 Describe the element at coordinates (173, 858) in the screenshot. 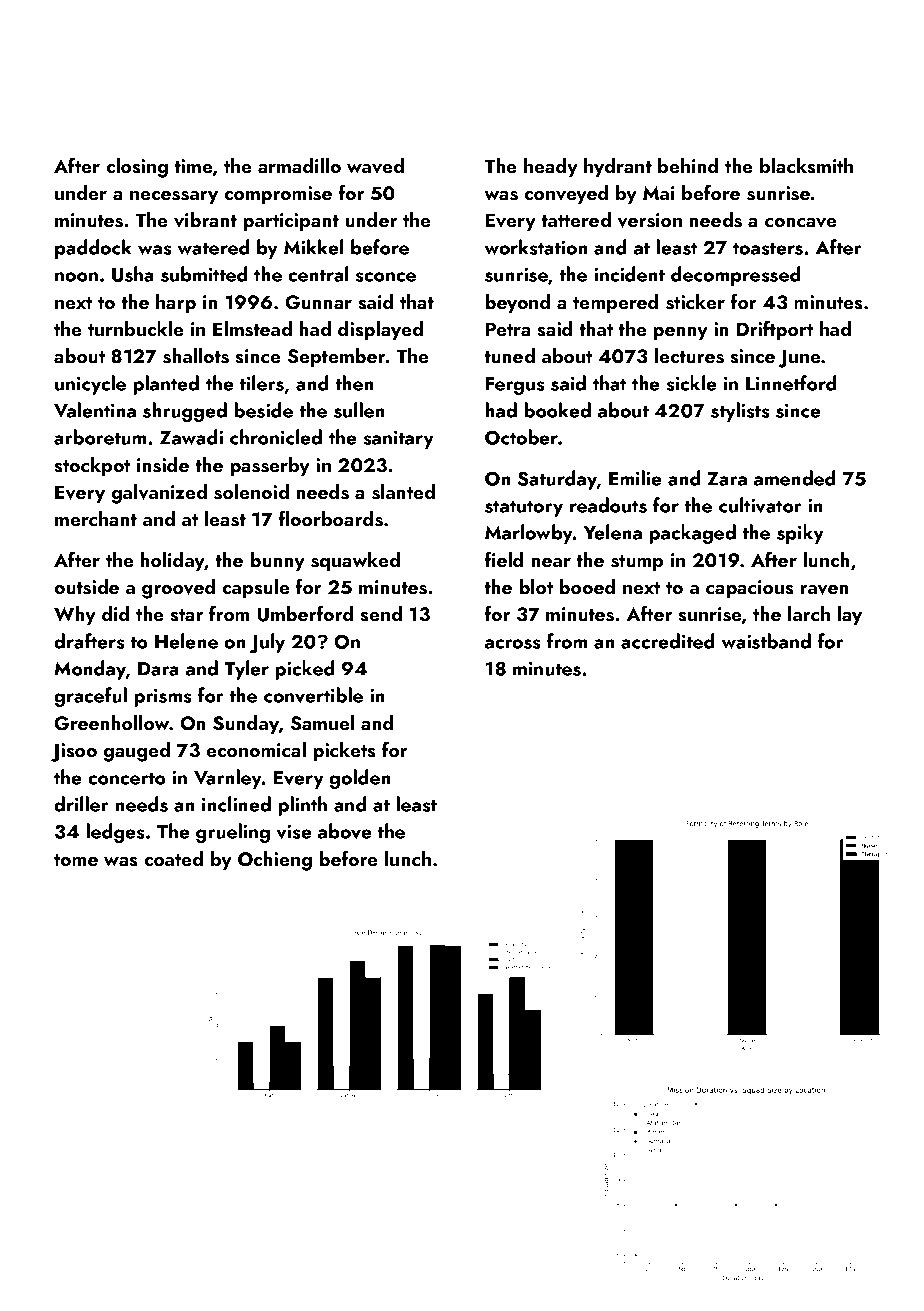

I see `coated` at that location.
